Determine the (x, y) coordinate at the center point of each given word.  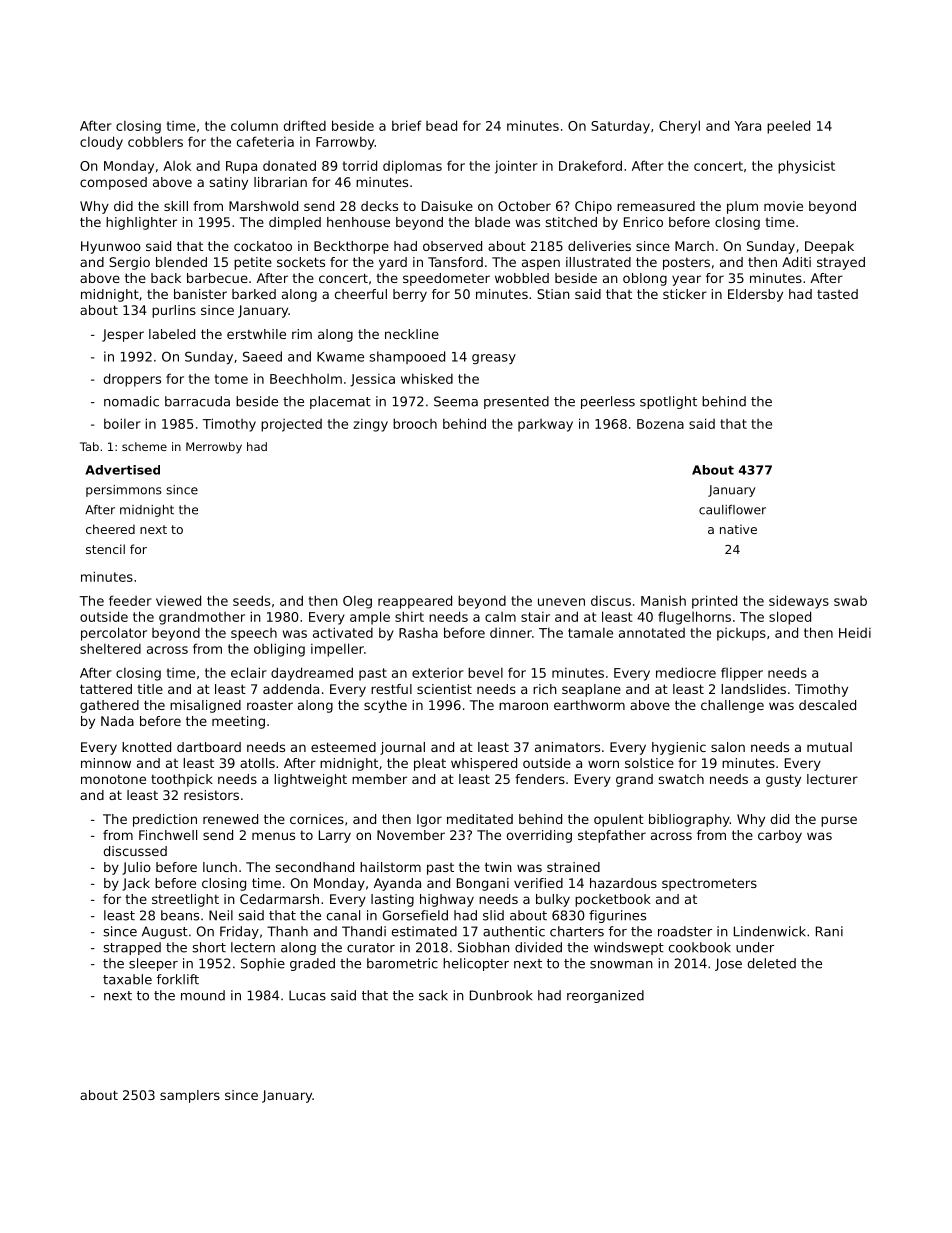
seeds (251, 600)
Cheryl (679, 127)
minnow (106, 763)
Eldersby (755, 295)
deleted (772, 963)
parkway (545, 425)
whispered (484, 764)
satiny (229, 183)
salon (728, 747)
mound (203, 995)
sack (433, 995)
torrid (360, 165)
